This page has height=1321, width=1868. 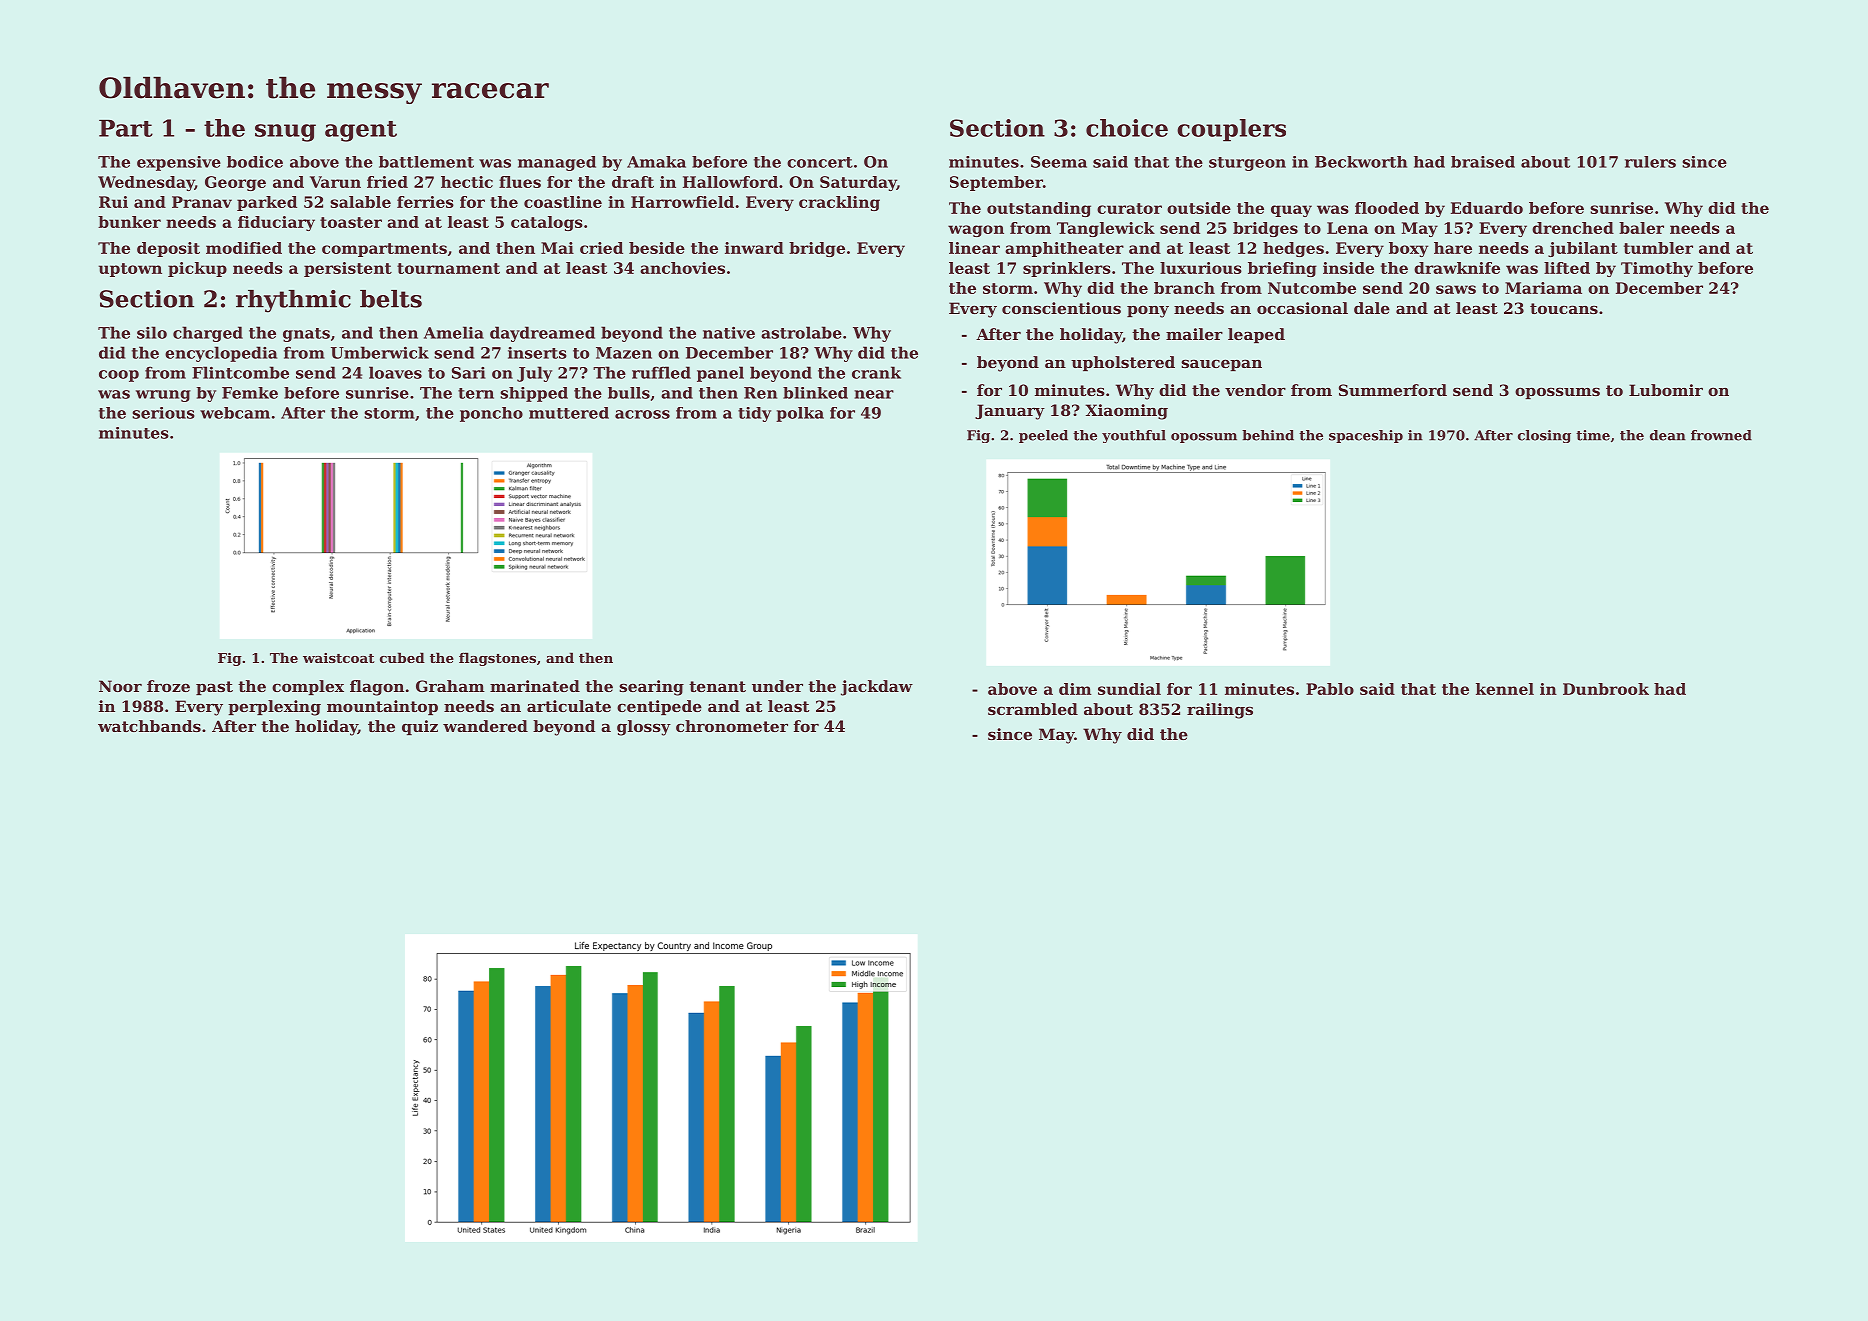 What do you see at coordinates (1650, 162) in the page?
I see `rulers` at bounding box center [1650, 162].
